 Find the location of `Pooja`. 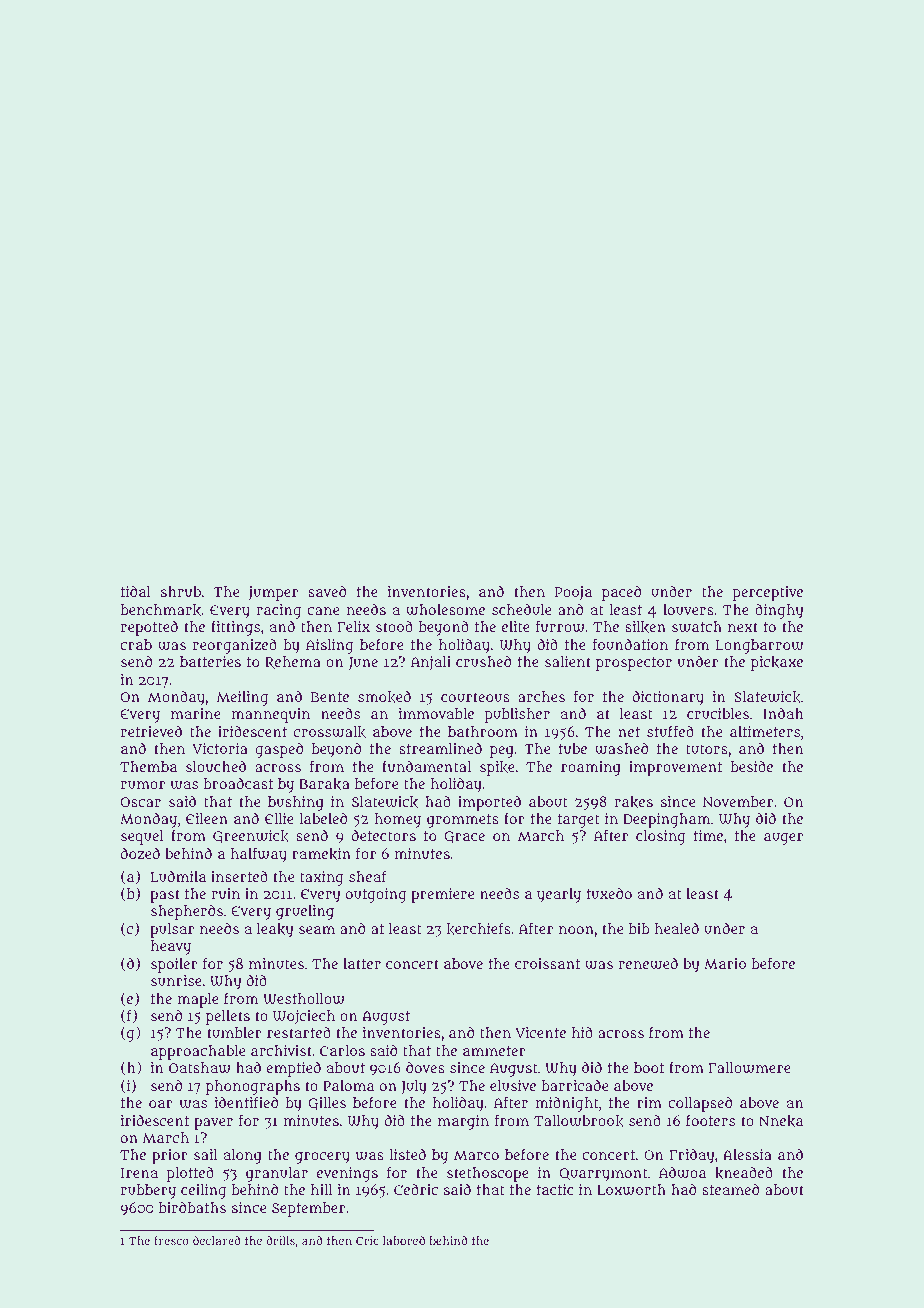

Pooja is located at coordinates (573, 593).
